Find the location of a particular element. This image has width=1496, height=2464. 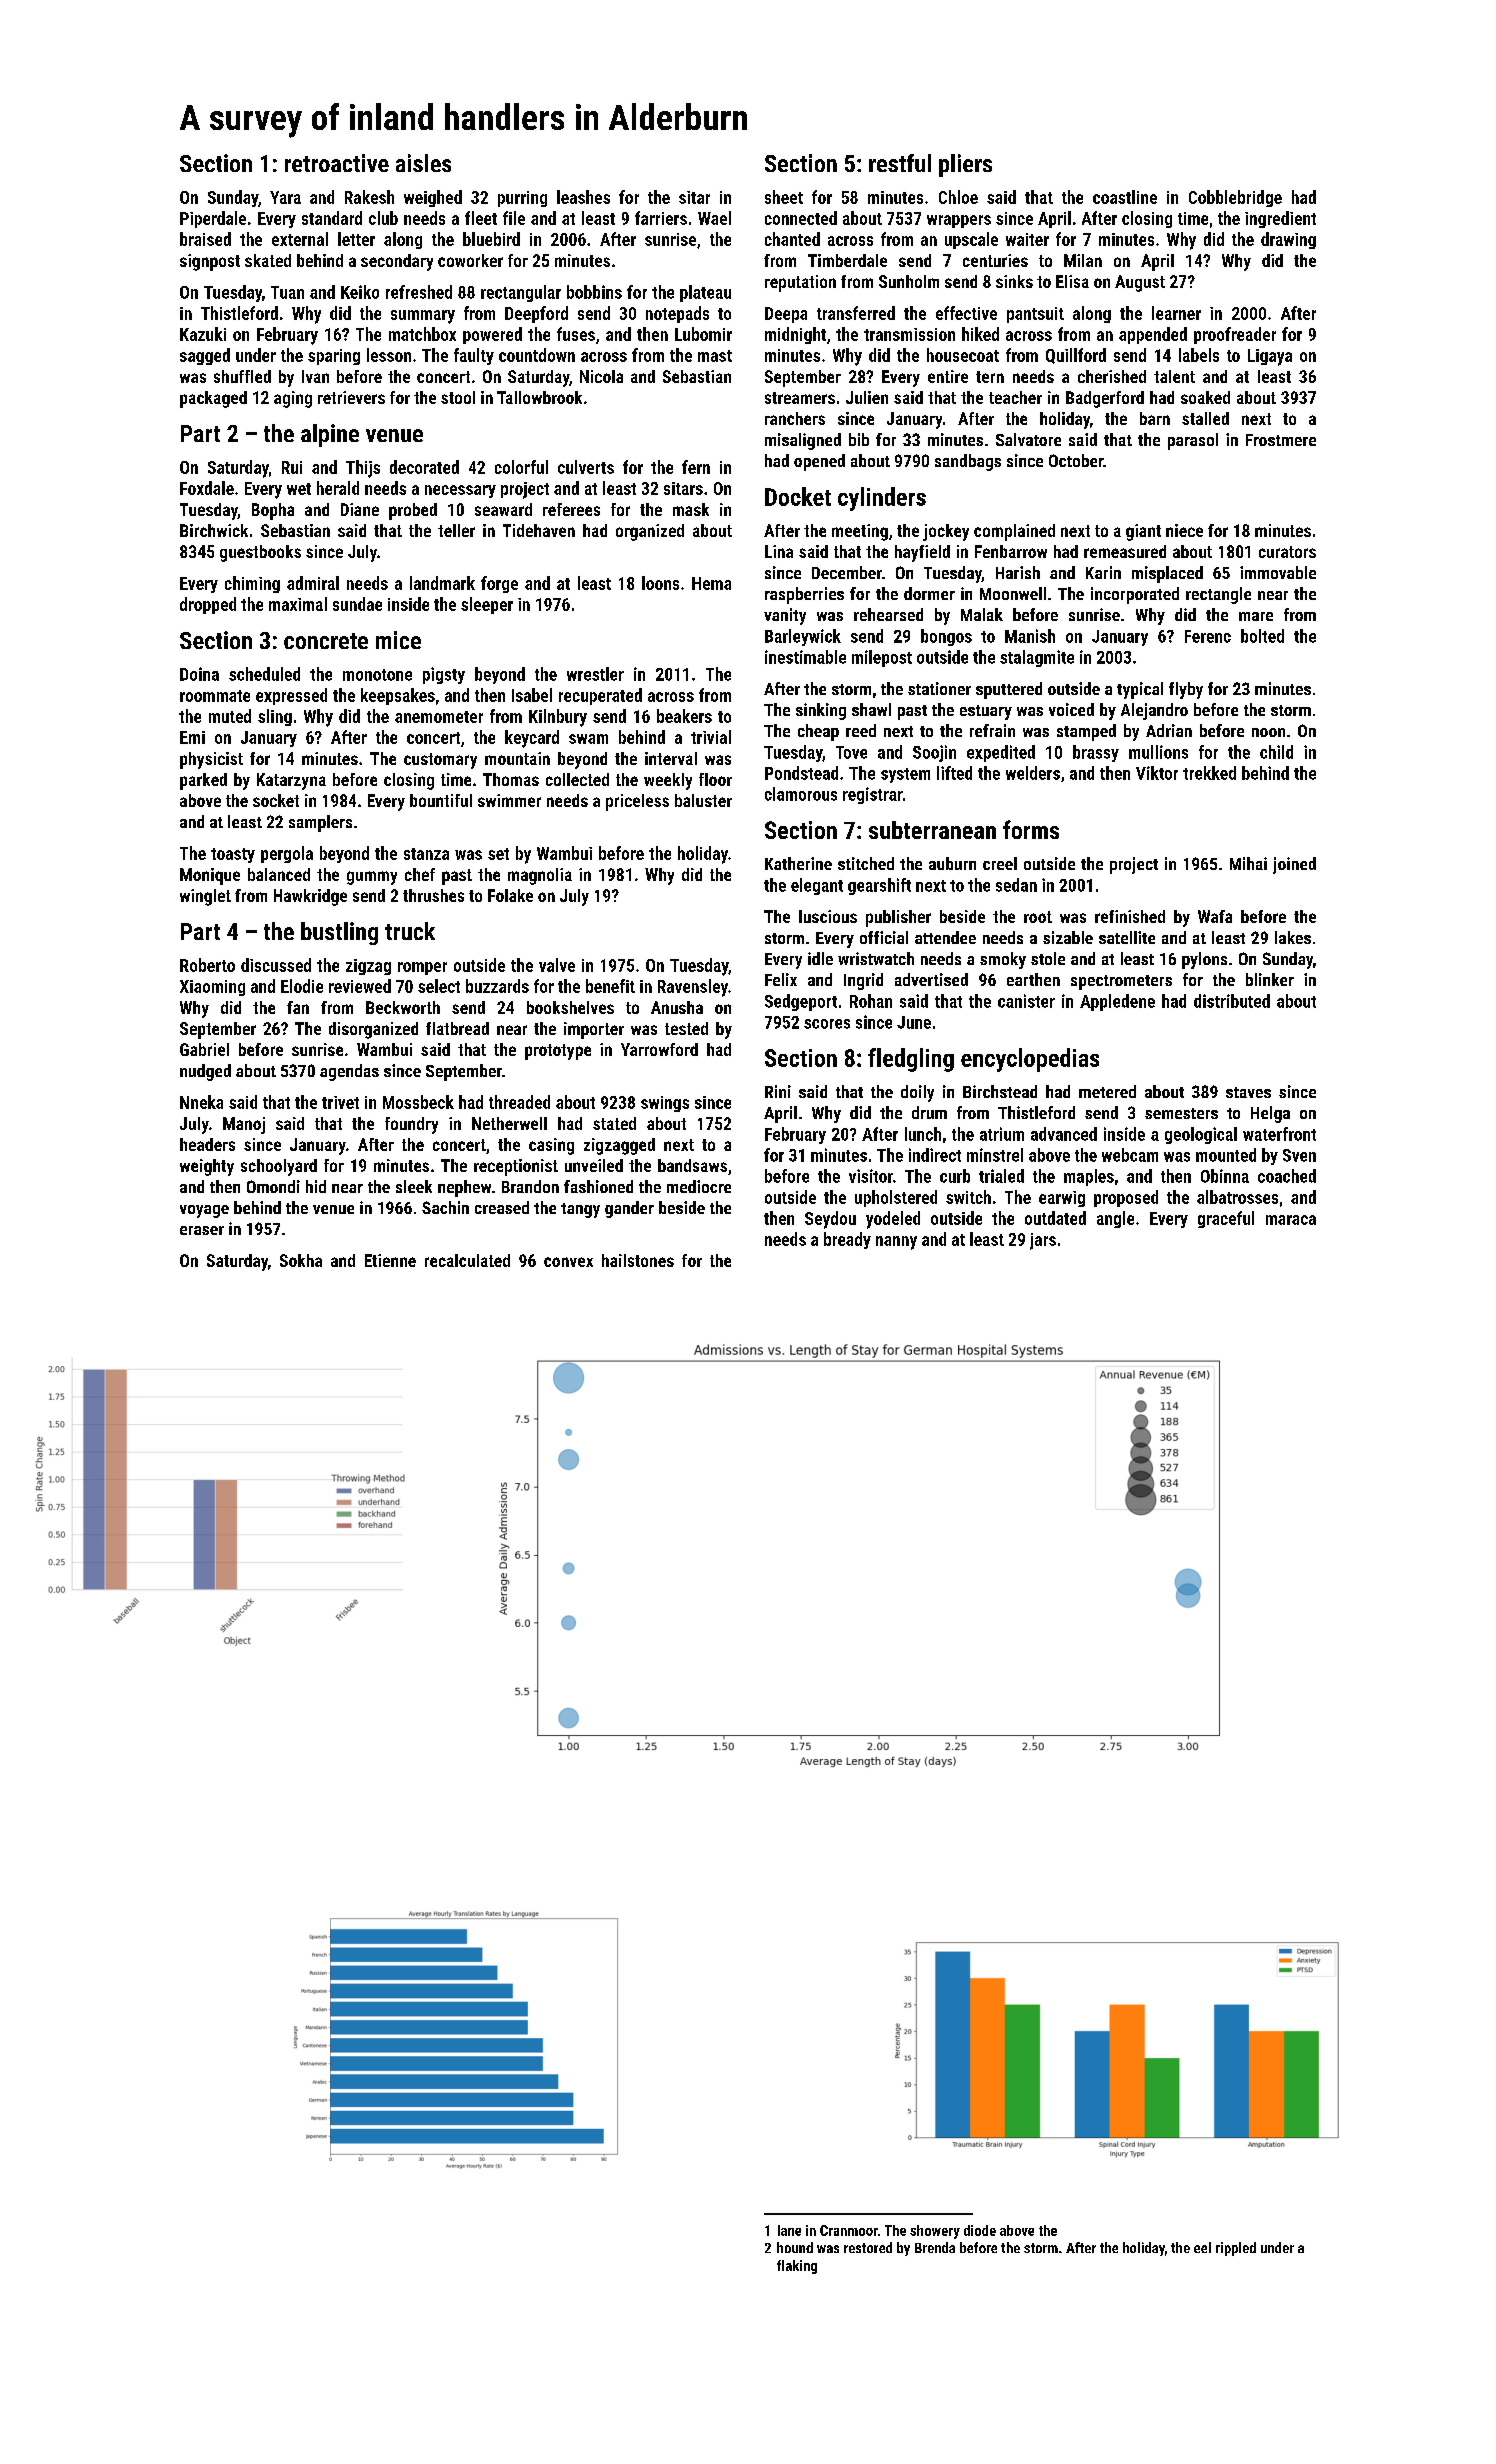

flaking is located at coordinates (797, 2267).
